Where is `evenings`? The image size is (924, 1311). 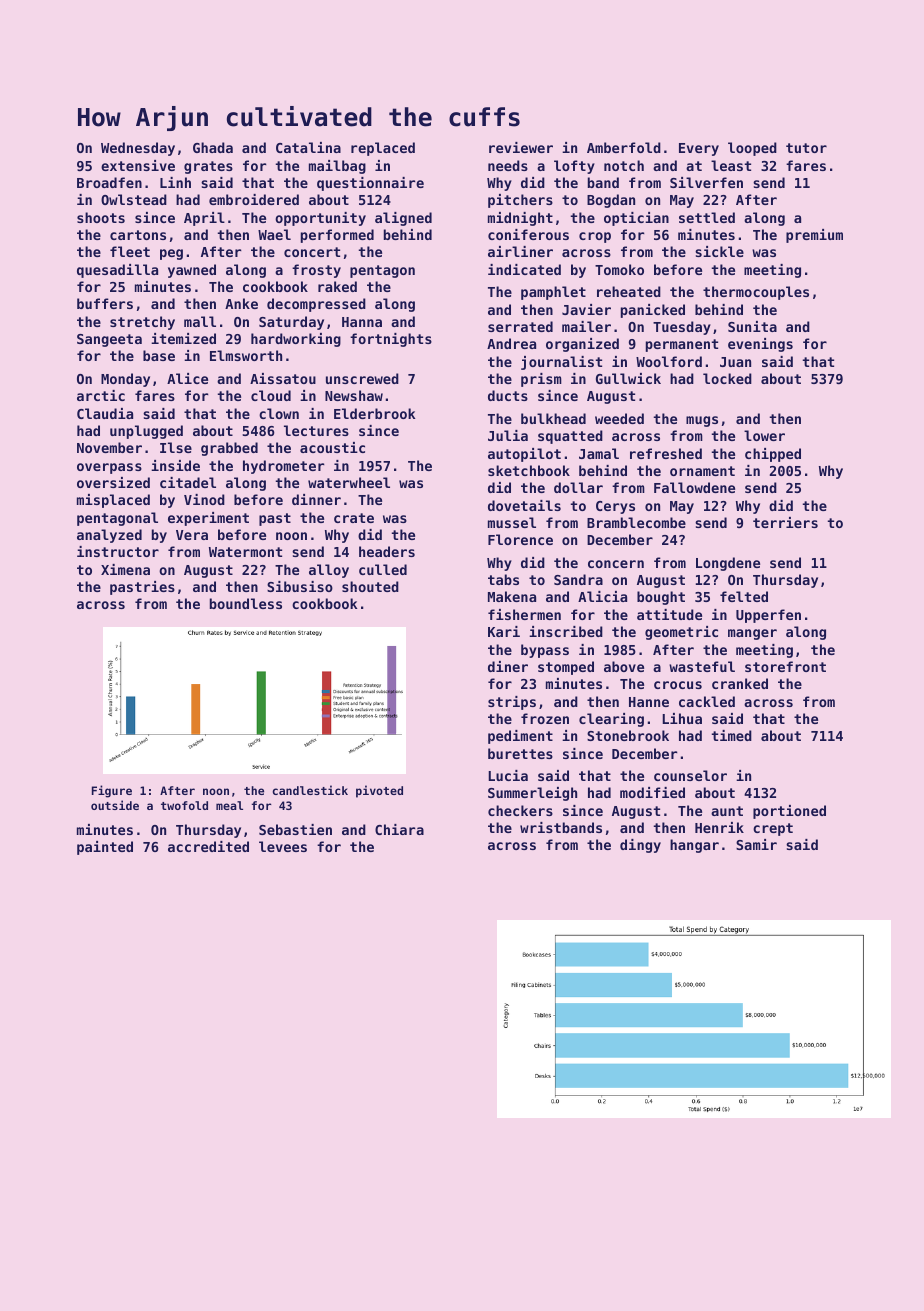
evenings is located at coordinates (760, 345).
